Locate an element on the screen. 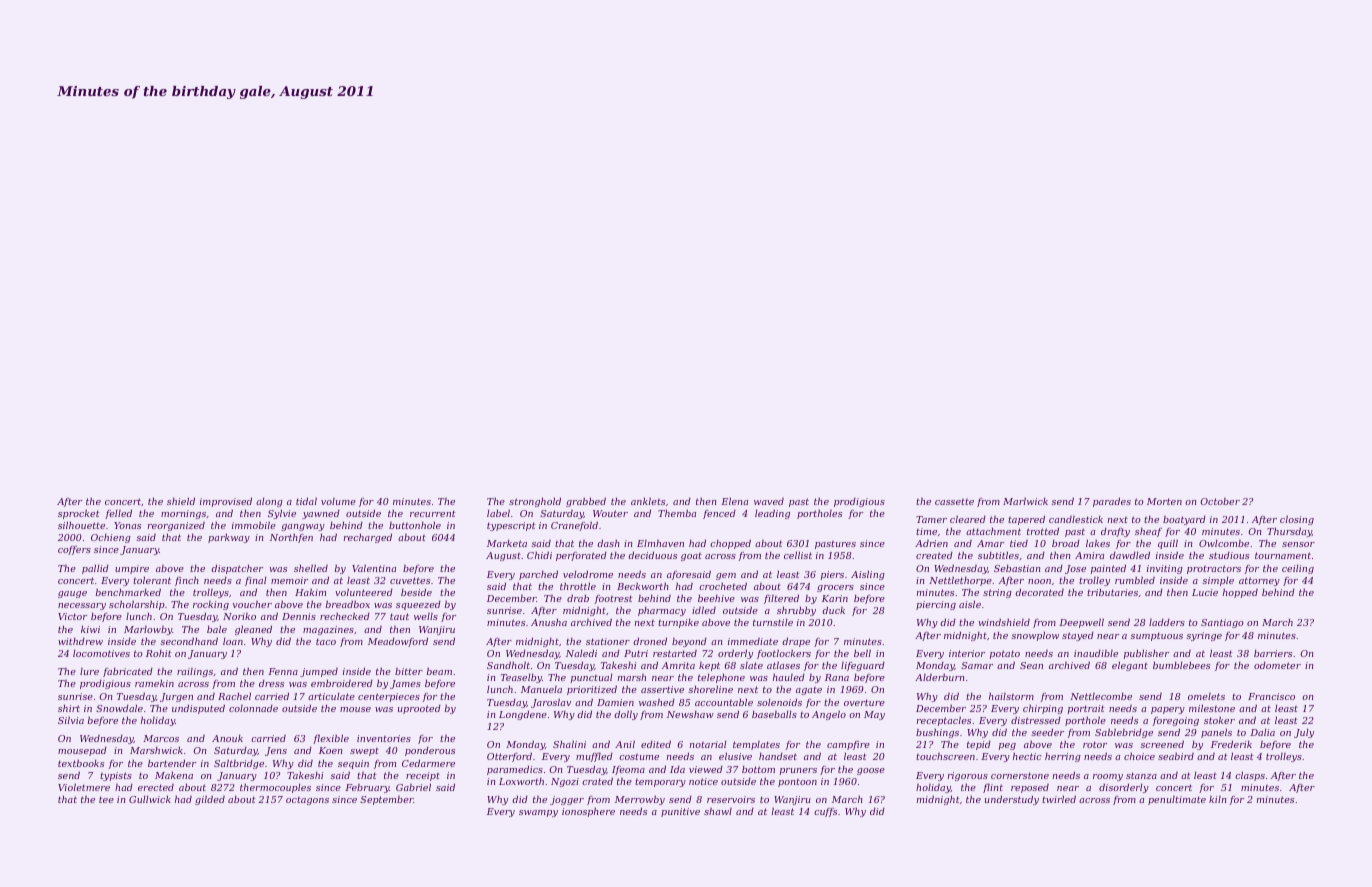 The image size is (1372, 887). gilded is located at coordinates (210, 800).
